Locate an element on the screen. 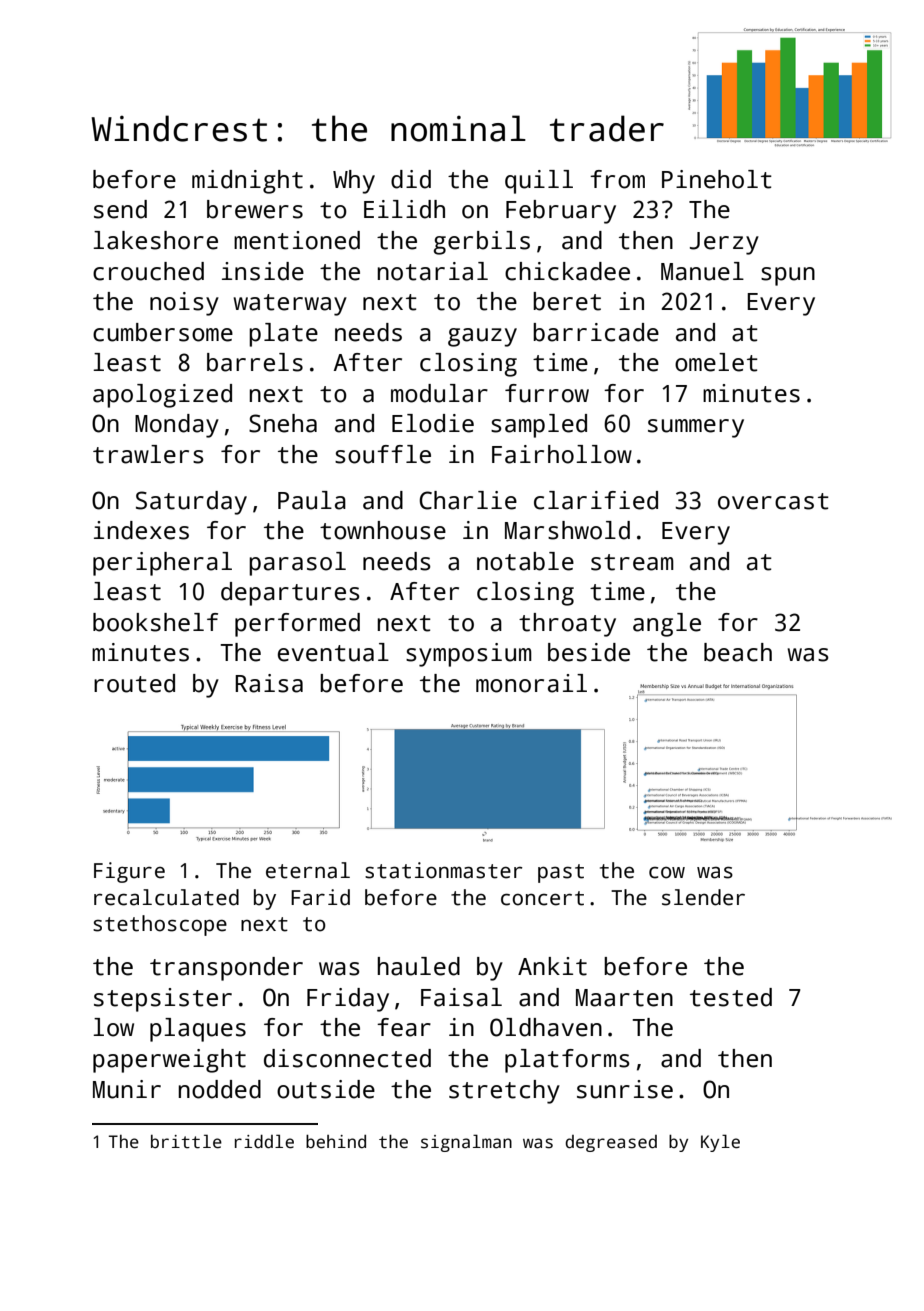 The image size is (924, 1311). notarial is located at coordinates (432, 271).
